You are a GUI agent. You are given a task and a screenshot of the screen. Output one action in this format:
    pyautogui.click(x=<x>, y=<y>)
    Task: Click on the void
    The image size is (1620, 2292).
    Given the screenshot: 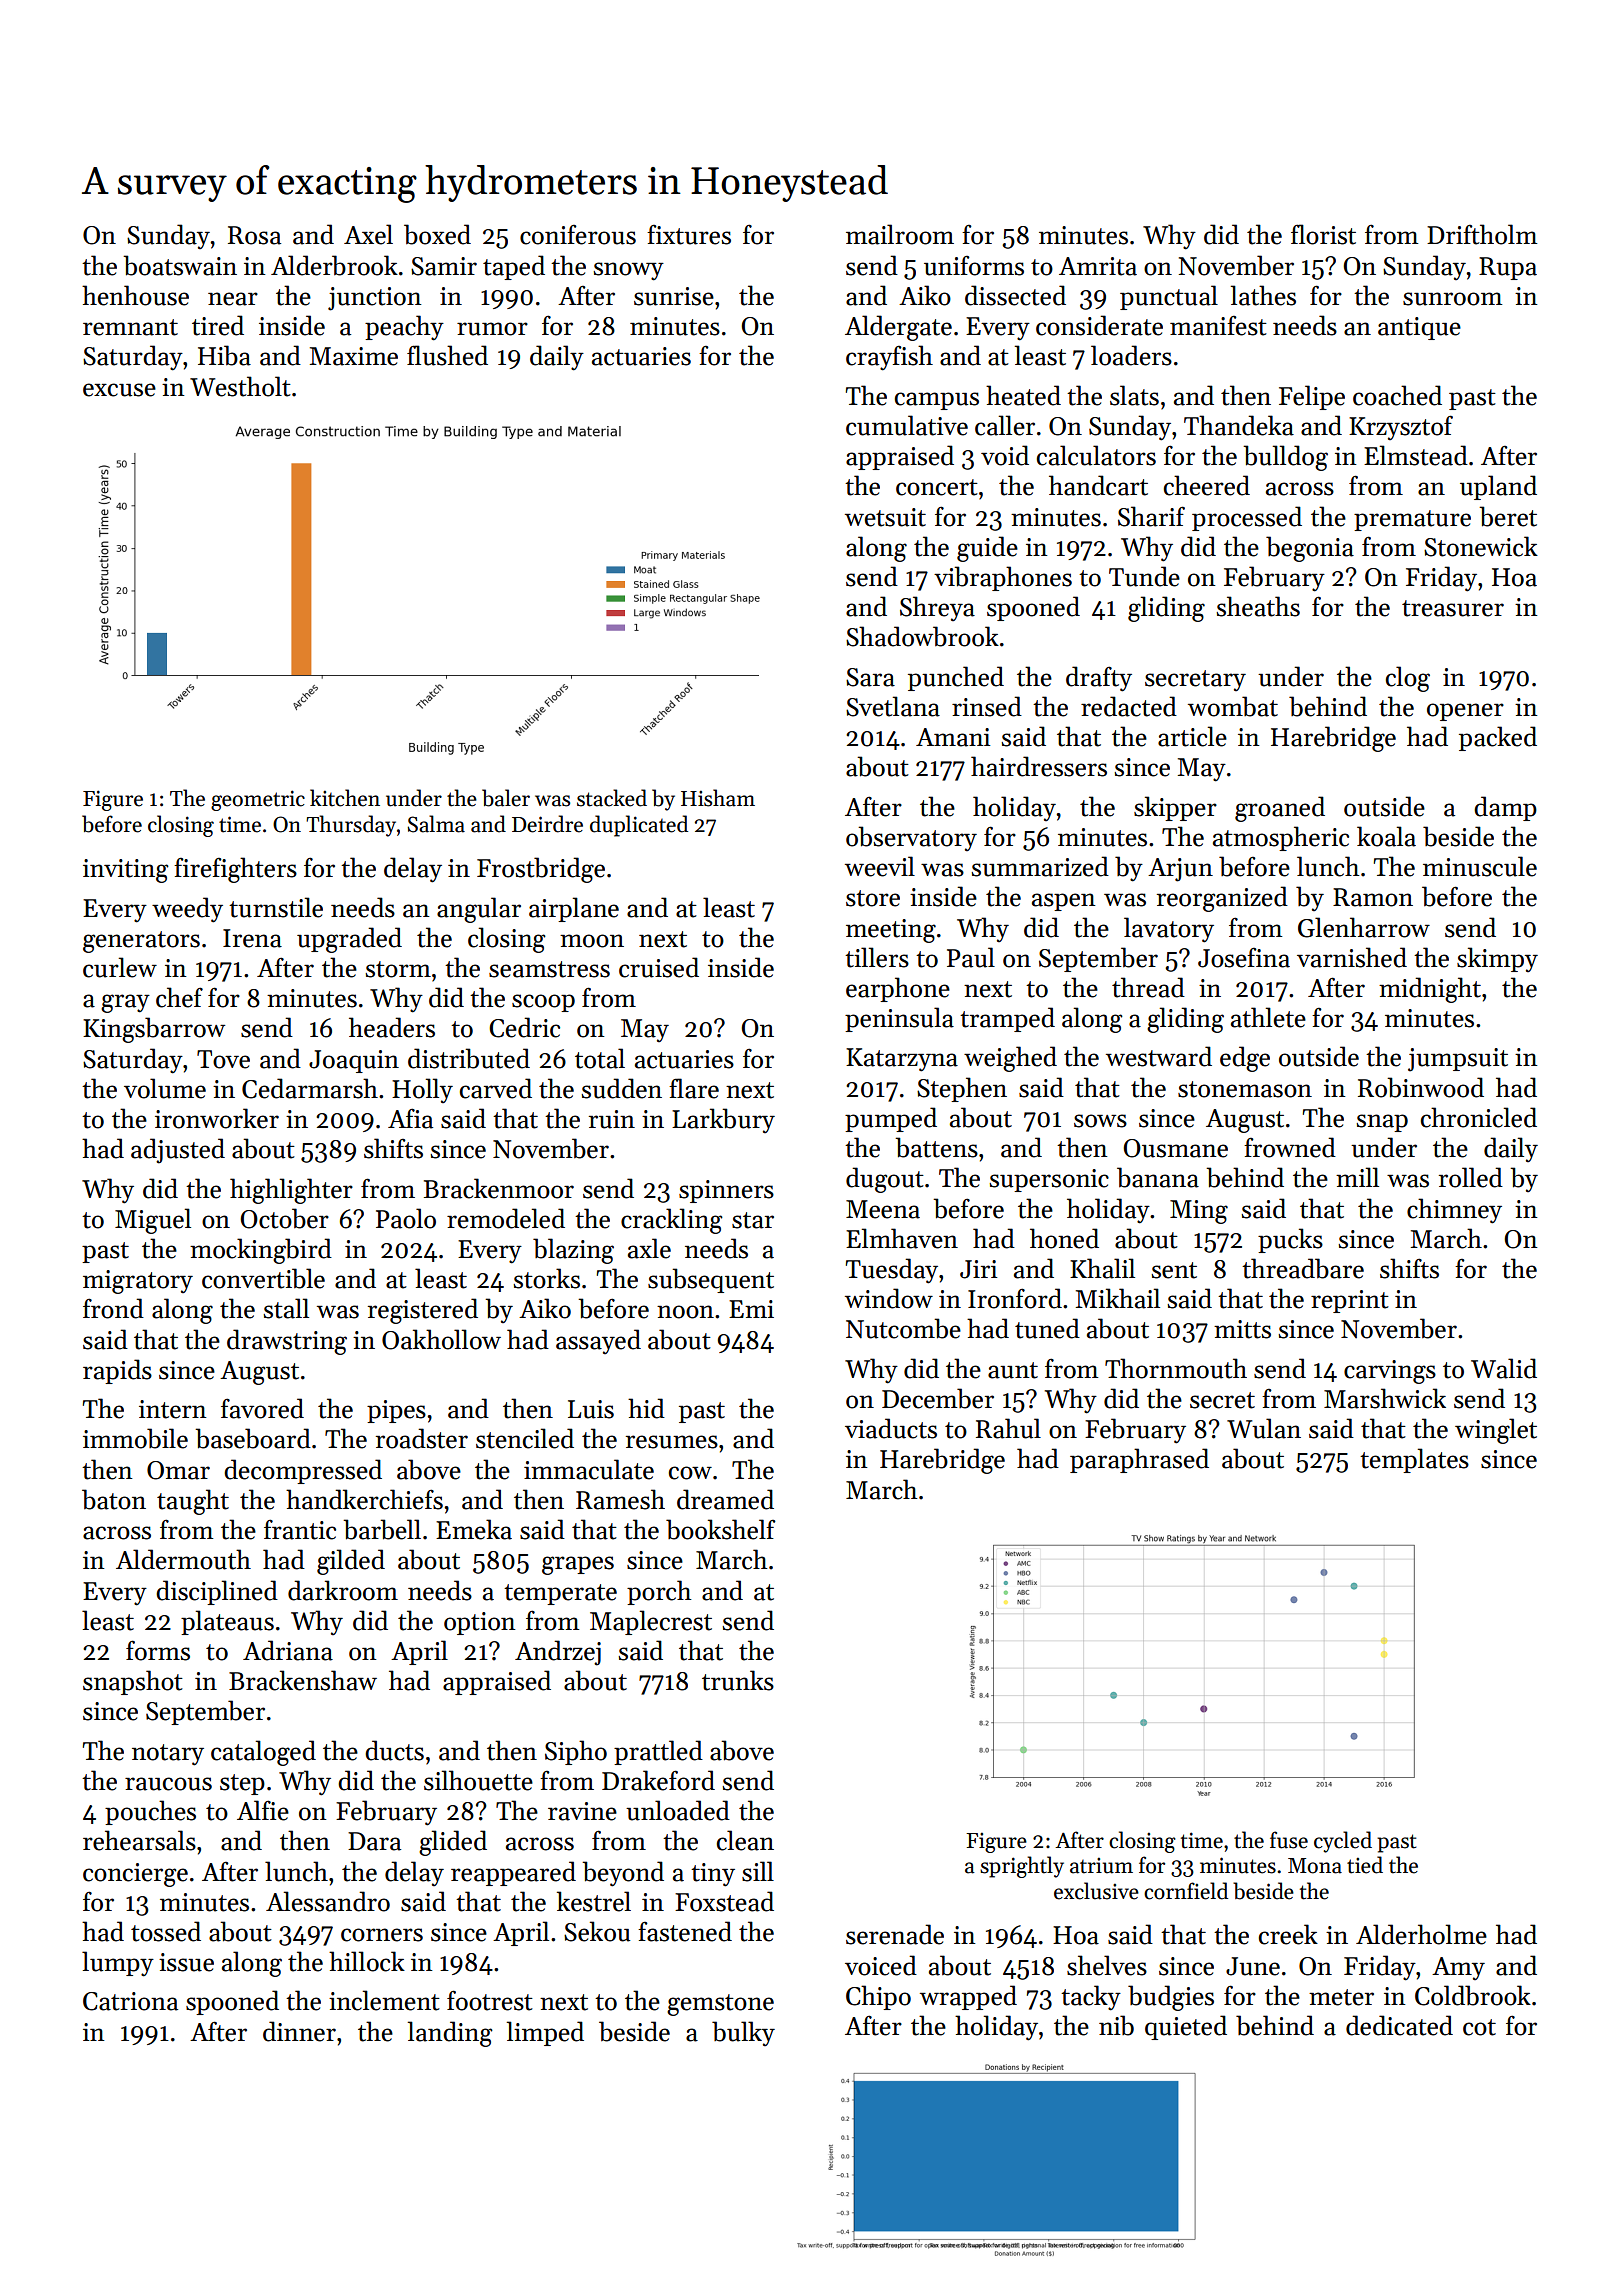 What is the action you would take?
    pyautogui.click(x=1005, y=455)
